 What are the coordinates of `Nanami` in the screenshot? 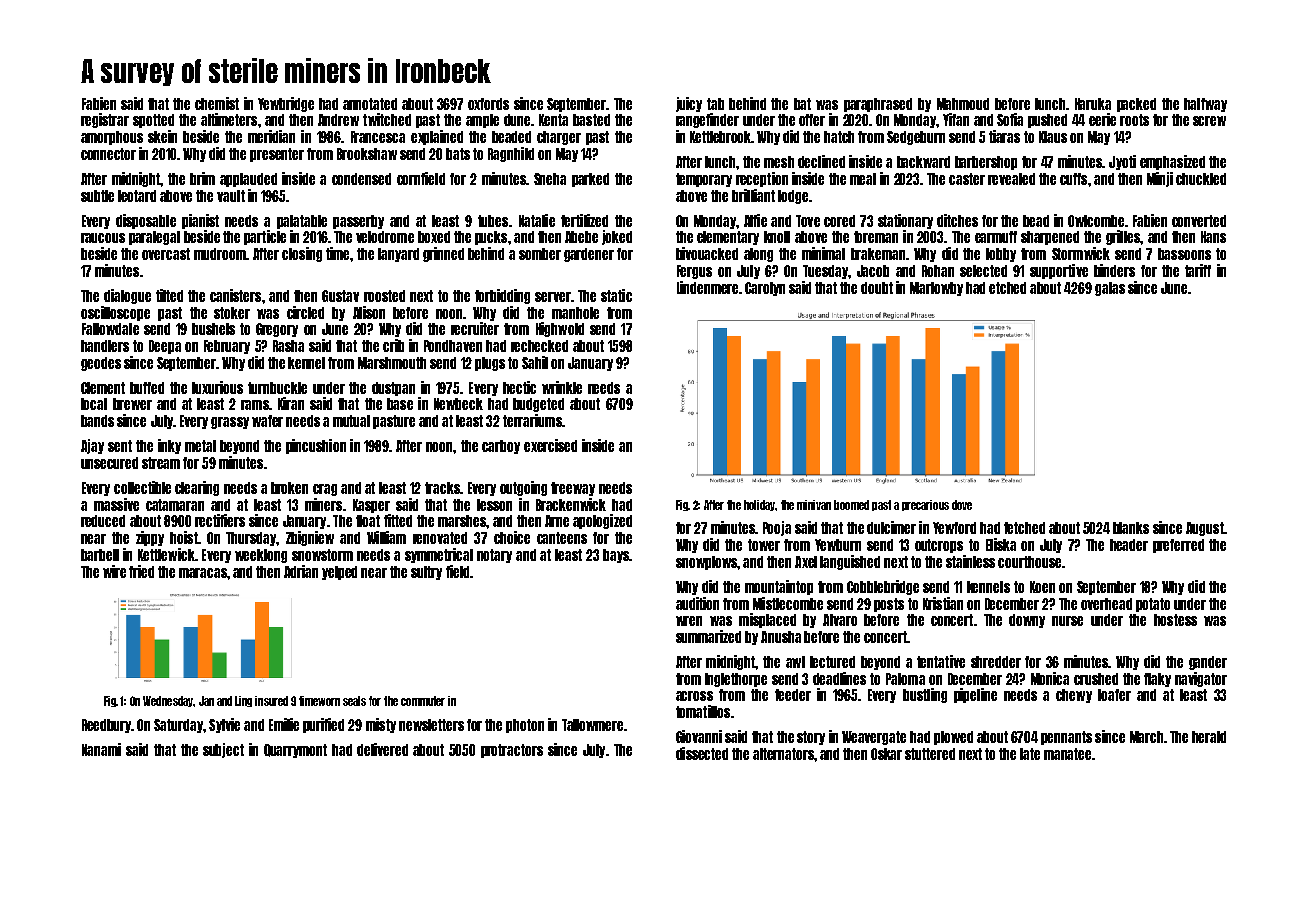 It's located at (101, 749).
